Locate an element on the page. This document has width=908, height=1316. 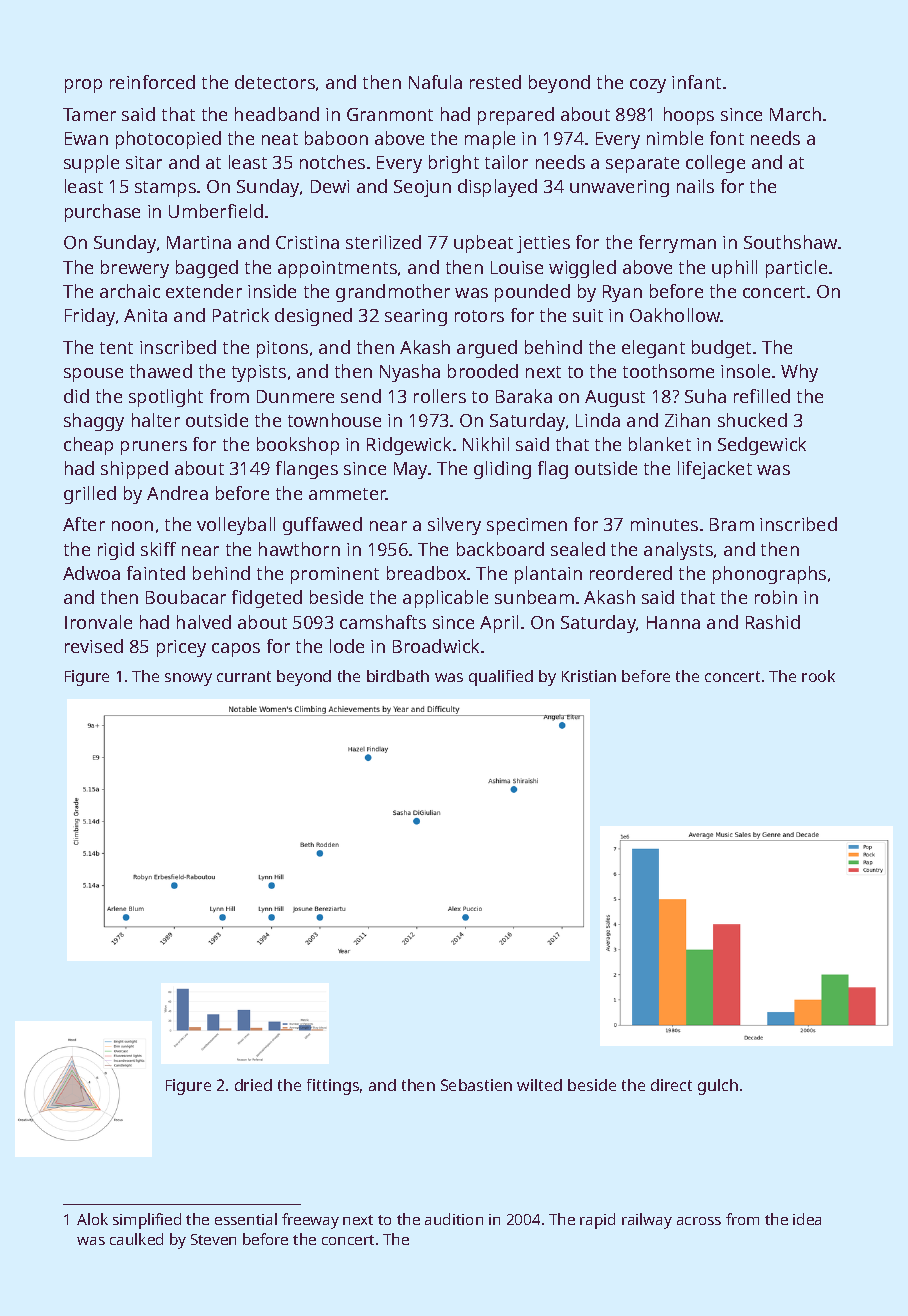
gulch is located at coordinates (718, 1087).
